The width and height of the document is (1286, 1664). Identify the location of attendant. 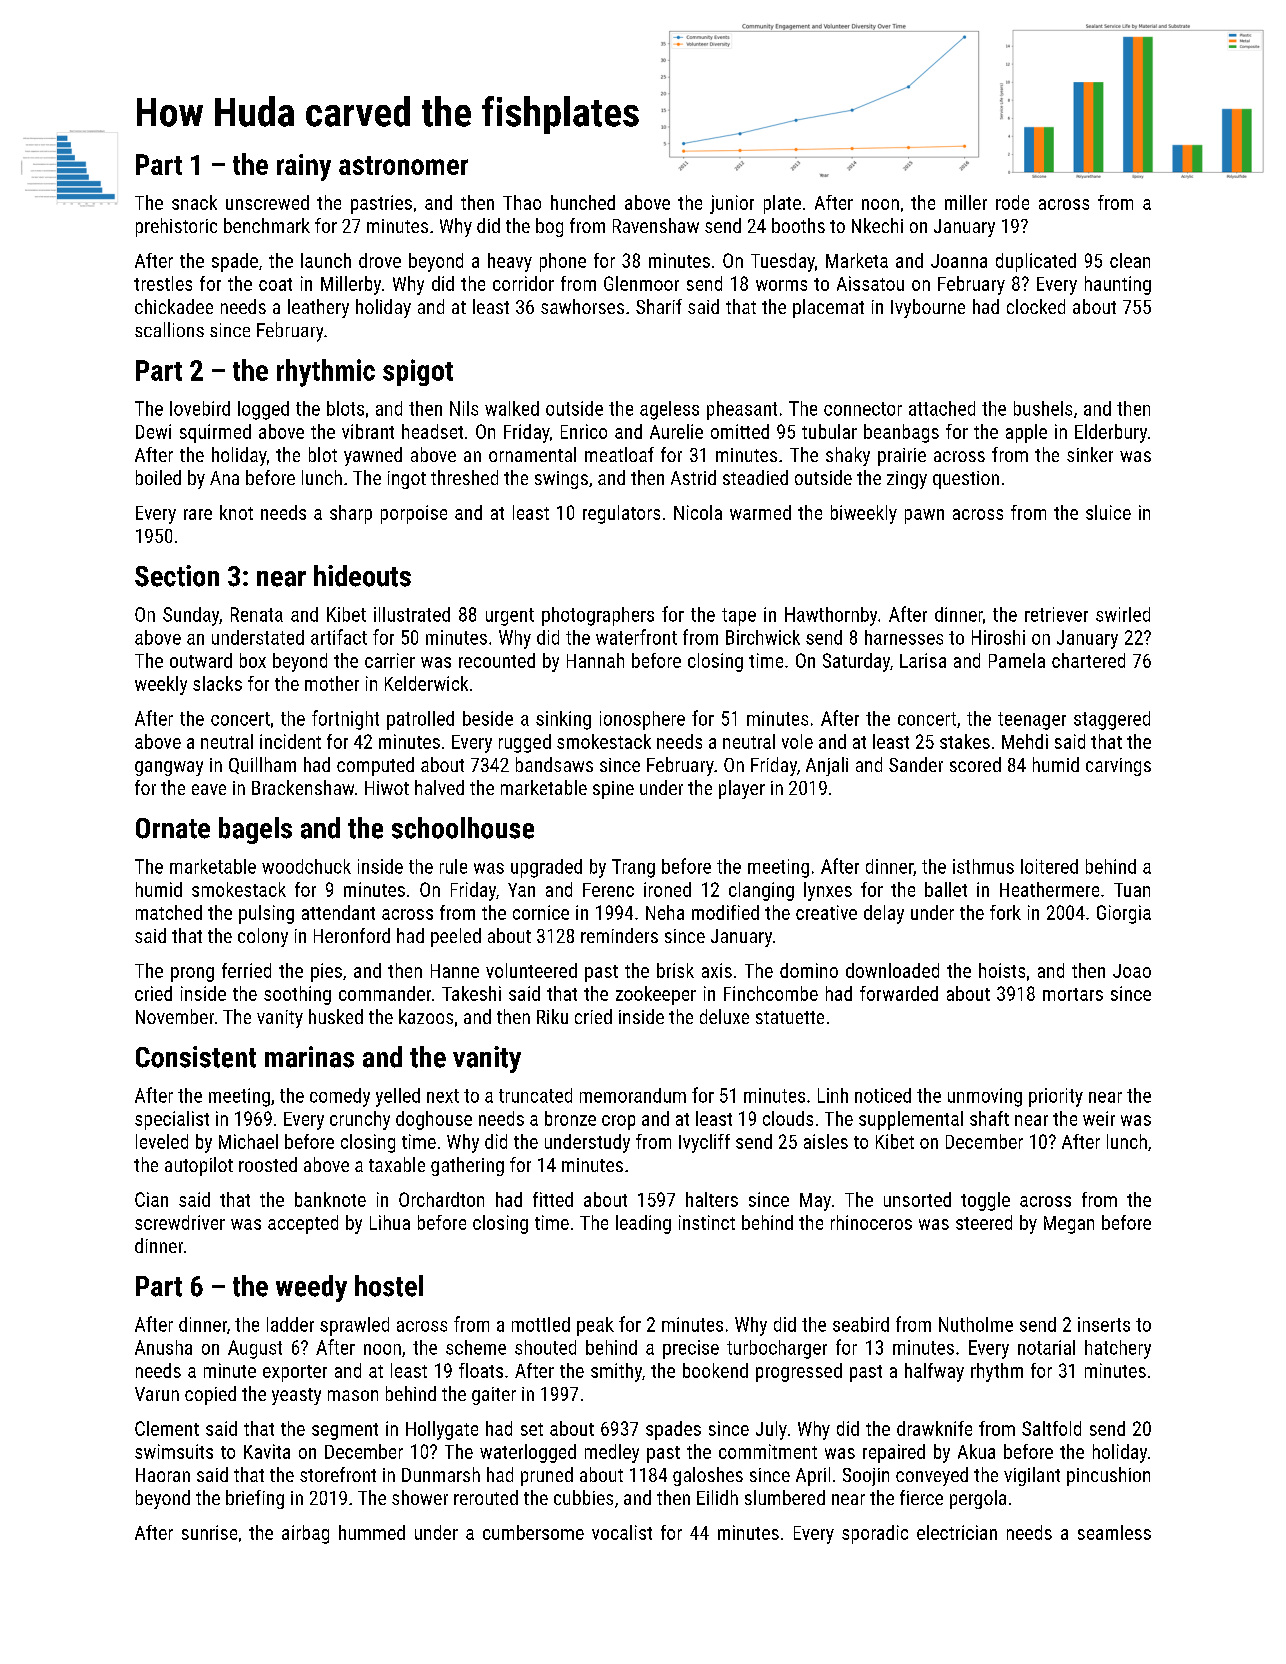
(338, 912).
